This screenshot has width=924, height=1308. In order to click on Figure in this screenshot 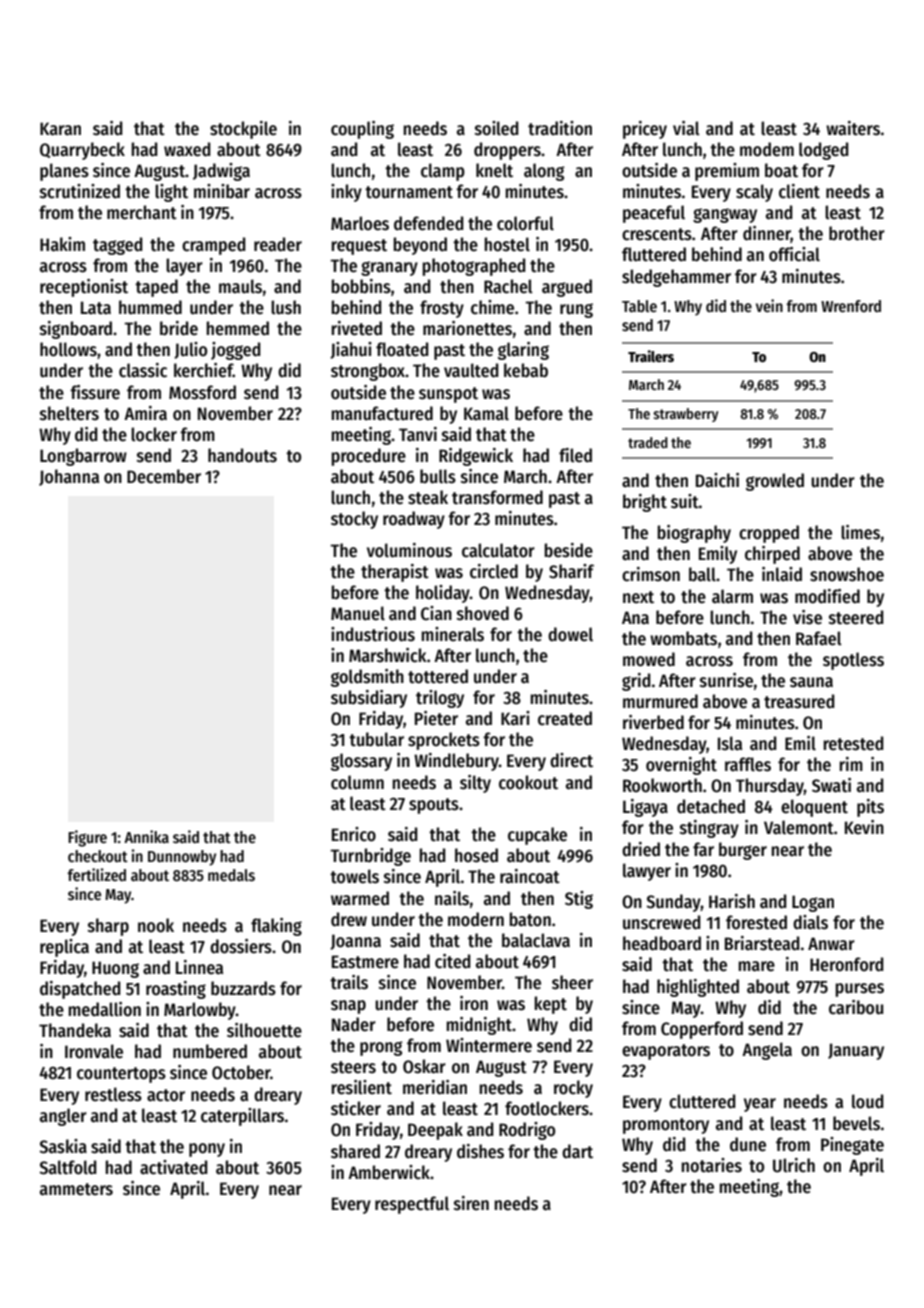, I will do `click(87, 838)`.
